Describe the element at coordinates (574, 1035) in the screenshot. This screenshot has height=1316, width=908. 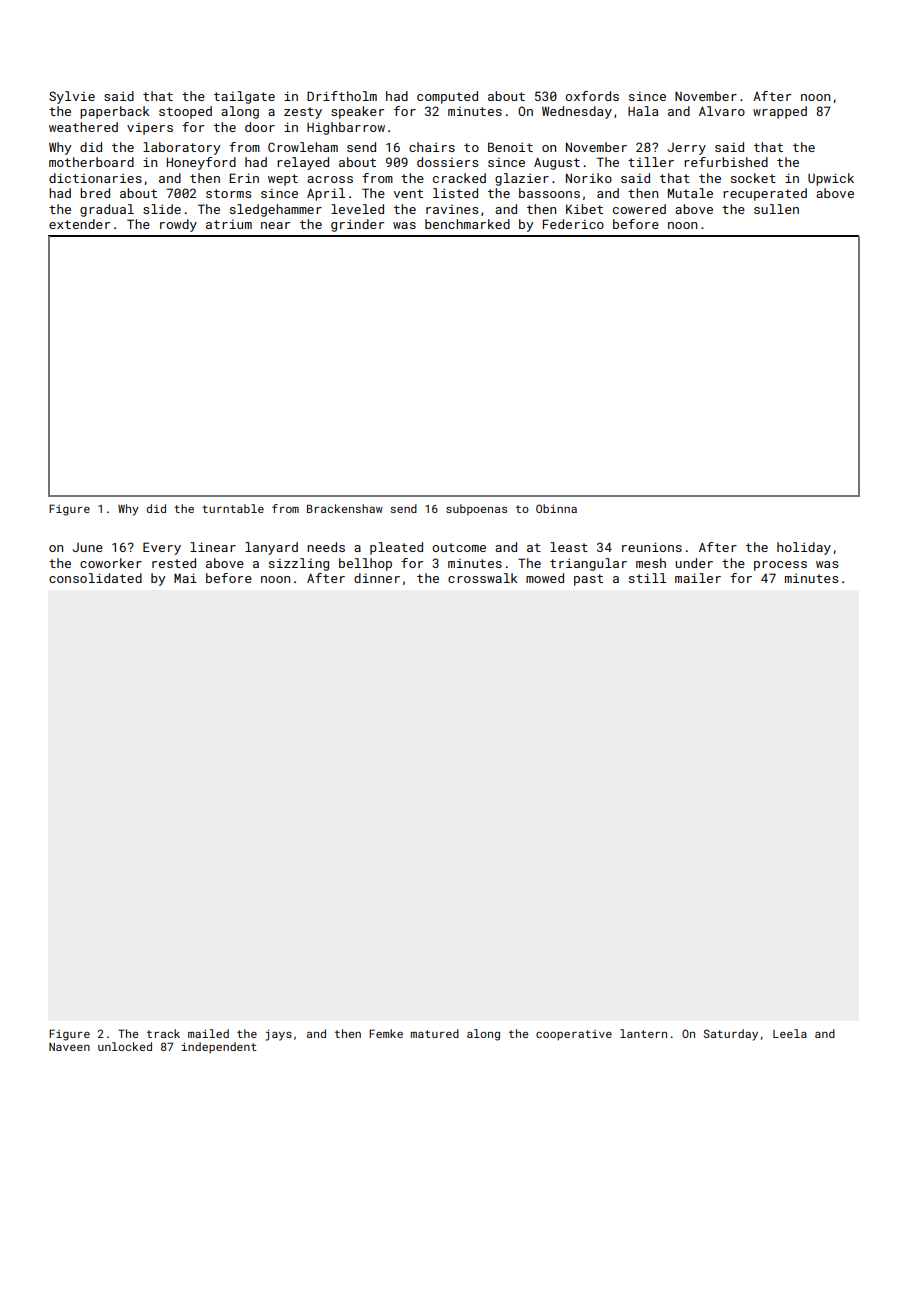
I see `cooperative` at that location.
